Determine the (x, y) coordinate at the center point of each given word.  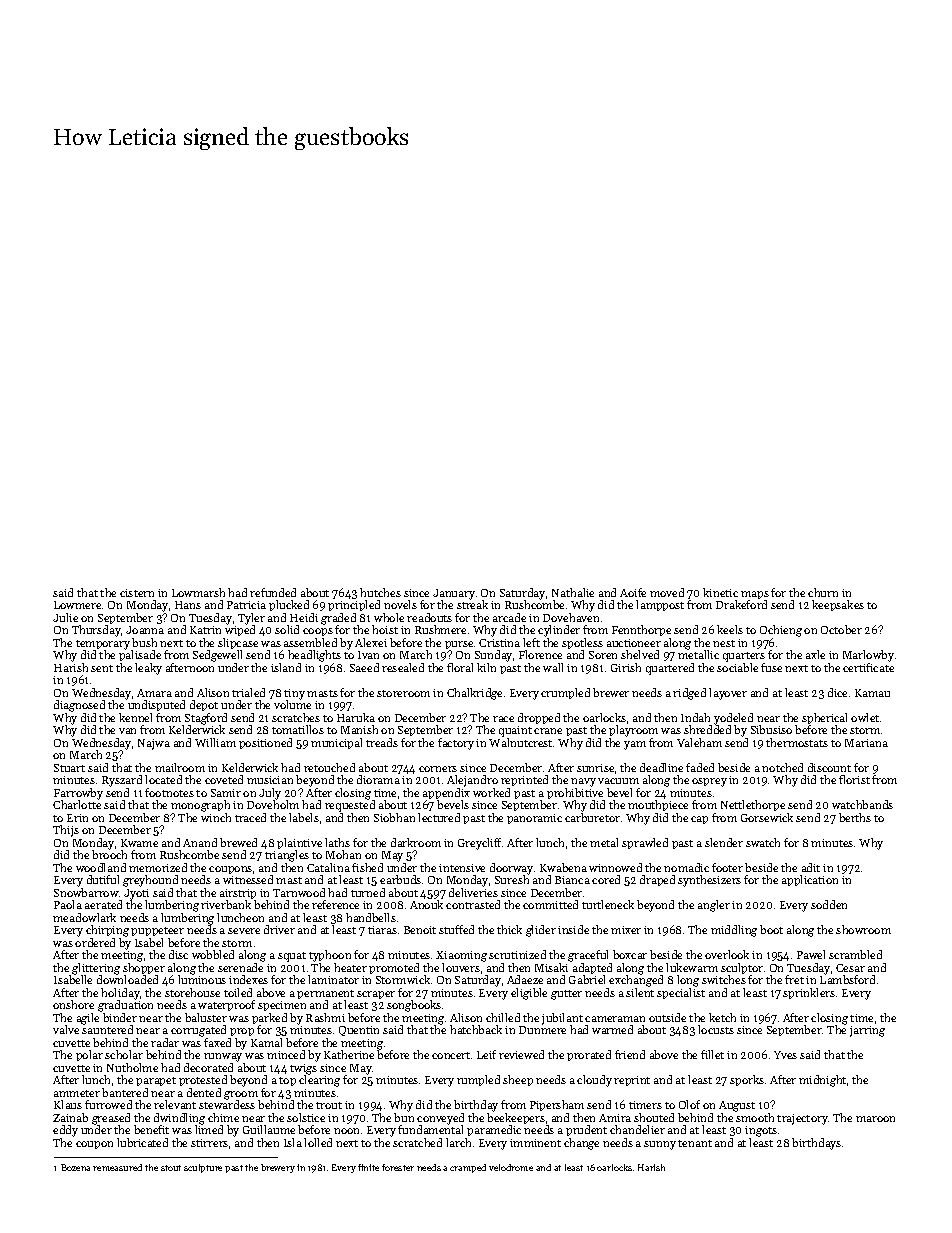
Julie (65, 617)
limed (209, 1129)
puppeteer (157, 931)
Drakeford (741, 604)
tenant (695, 1143)
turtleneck (608, 904)
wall (553, 667)
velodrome (511, 1167)
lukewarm (692, 967)
